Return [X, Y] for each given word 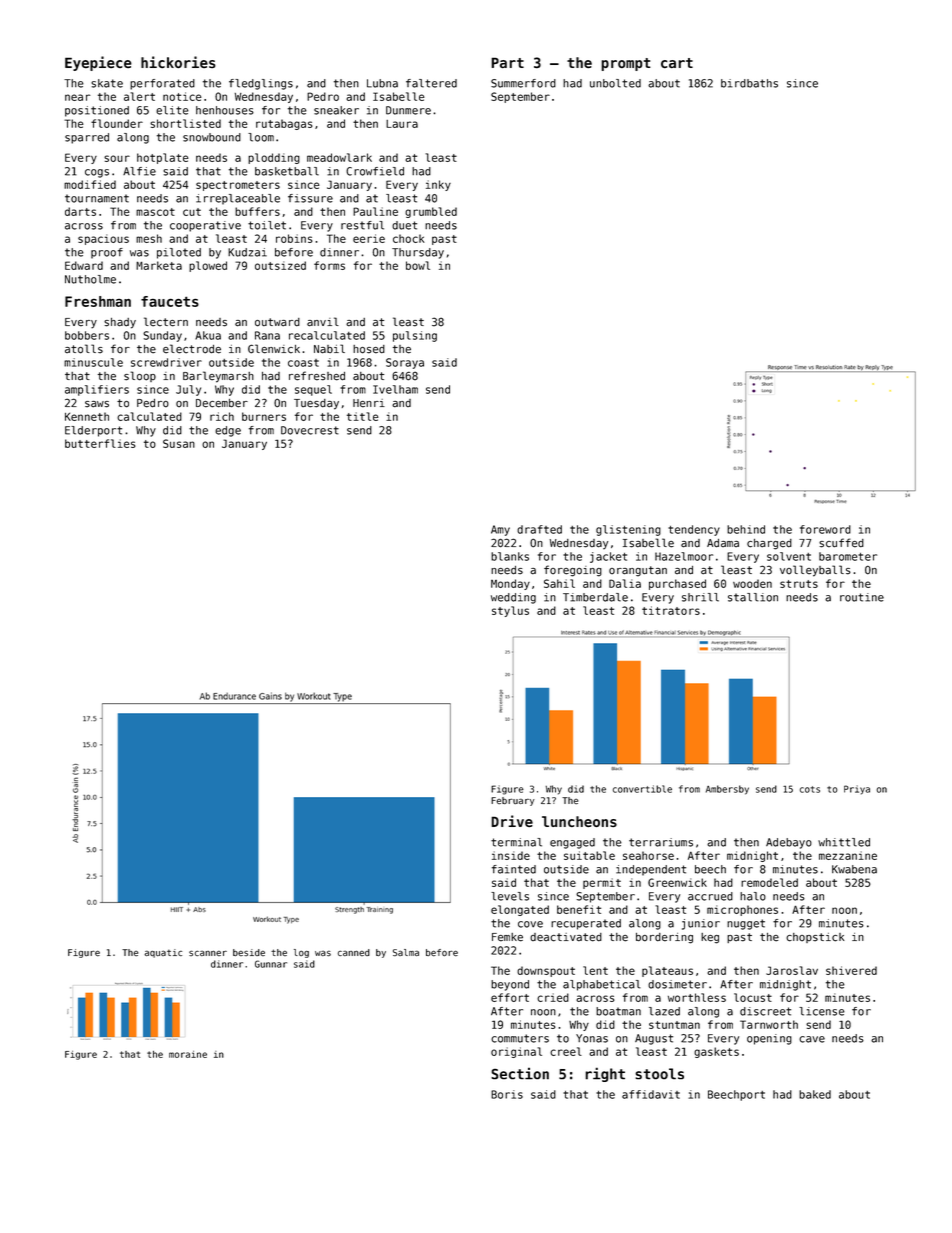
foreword [825, 529]
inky [438, 185]
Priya [857, 790]
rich [222, 416]
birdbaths [749, 83]
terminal [516, 842]
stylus [510, 611]
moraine [188, 1054]
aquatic [163, 953]
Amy [500, 530]
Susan [179, 443]
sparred [87, 138]
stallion [753, 597]
